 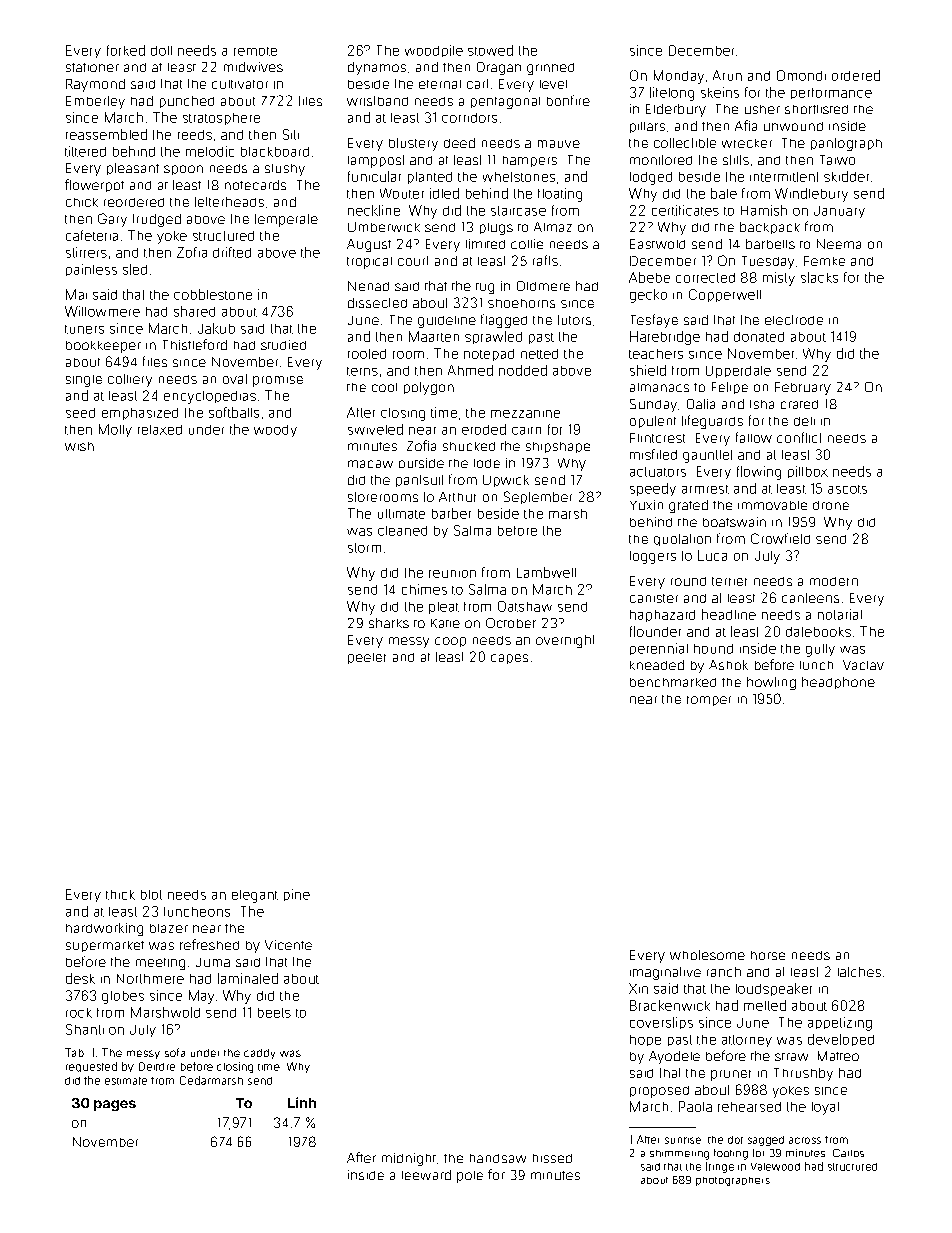 What do you see at coordinates (126, 1081) in the screenshot?
I see `estimate` at bounding box center [126, 1081].
